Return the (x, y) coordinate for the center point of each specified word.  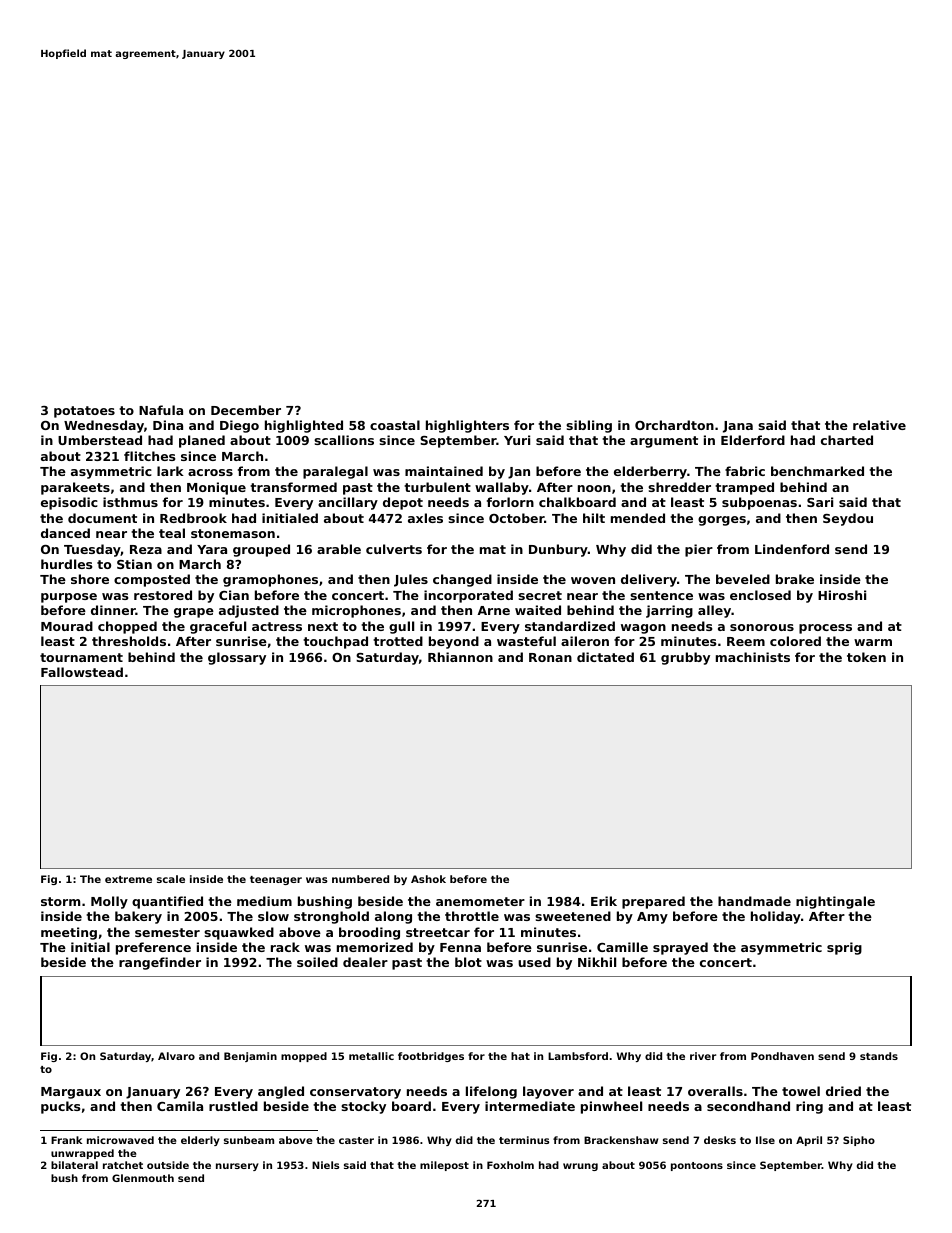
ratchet (123, 1165)
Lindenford (792, 549)
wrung (580, 1167)
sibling (589, 426)
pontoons (697, 1166)
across (210, 472)
